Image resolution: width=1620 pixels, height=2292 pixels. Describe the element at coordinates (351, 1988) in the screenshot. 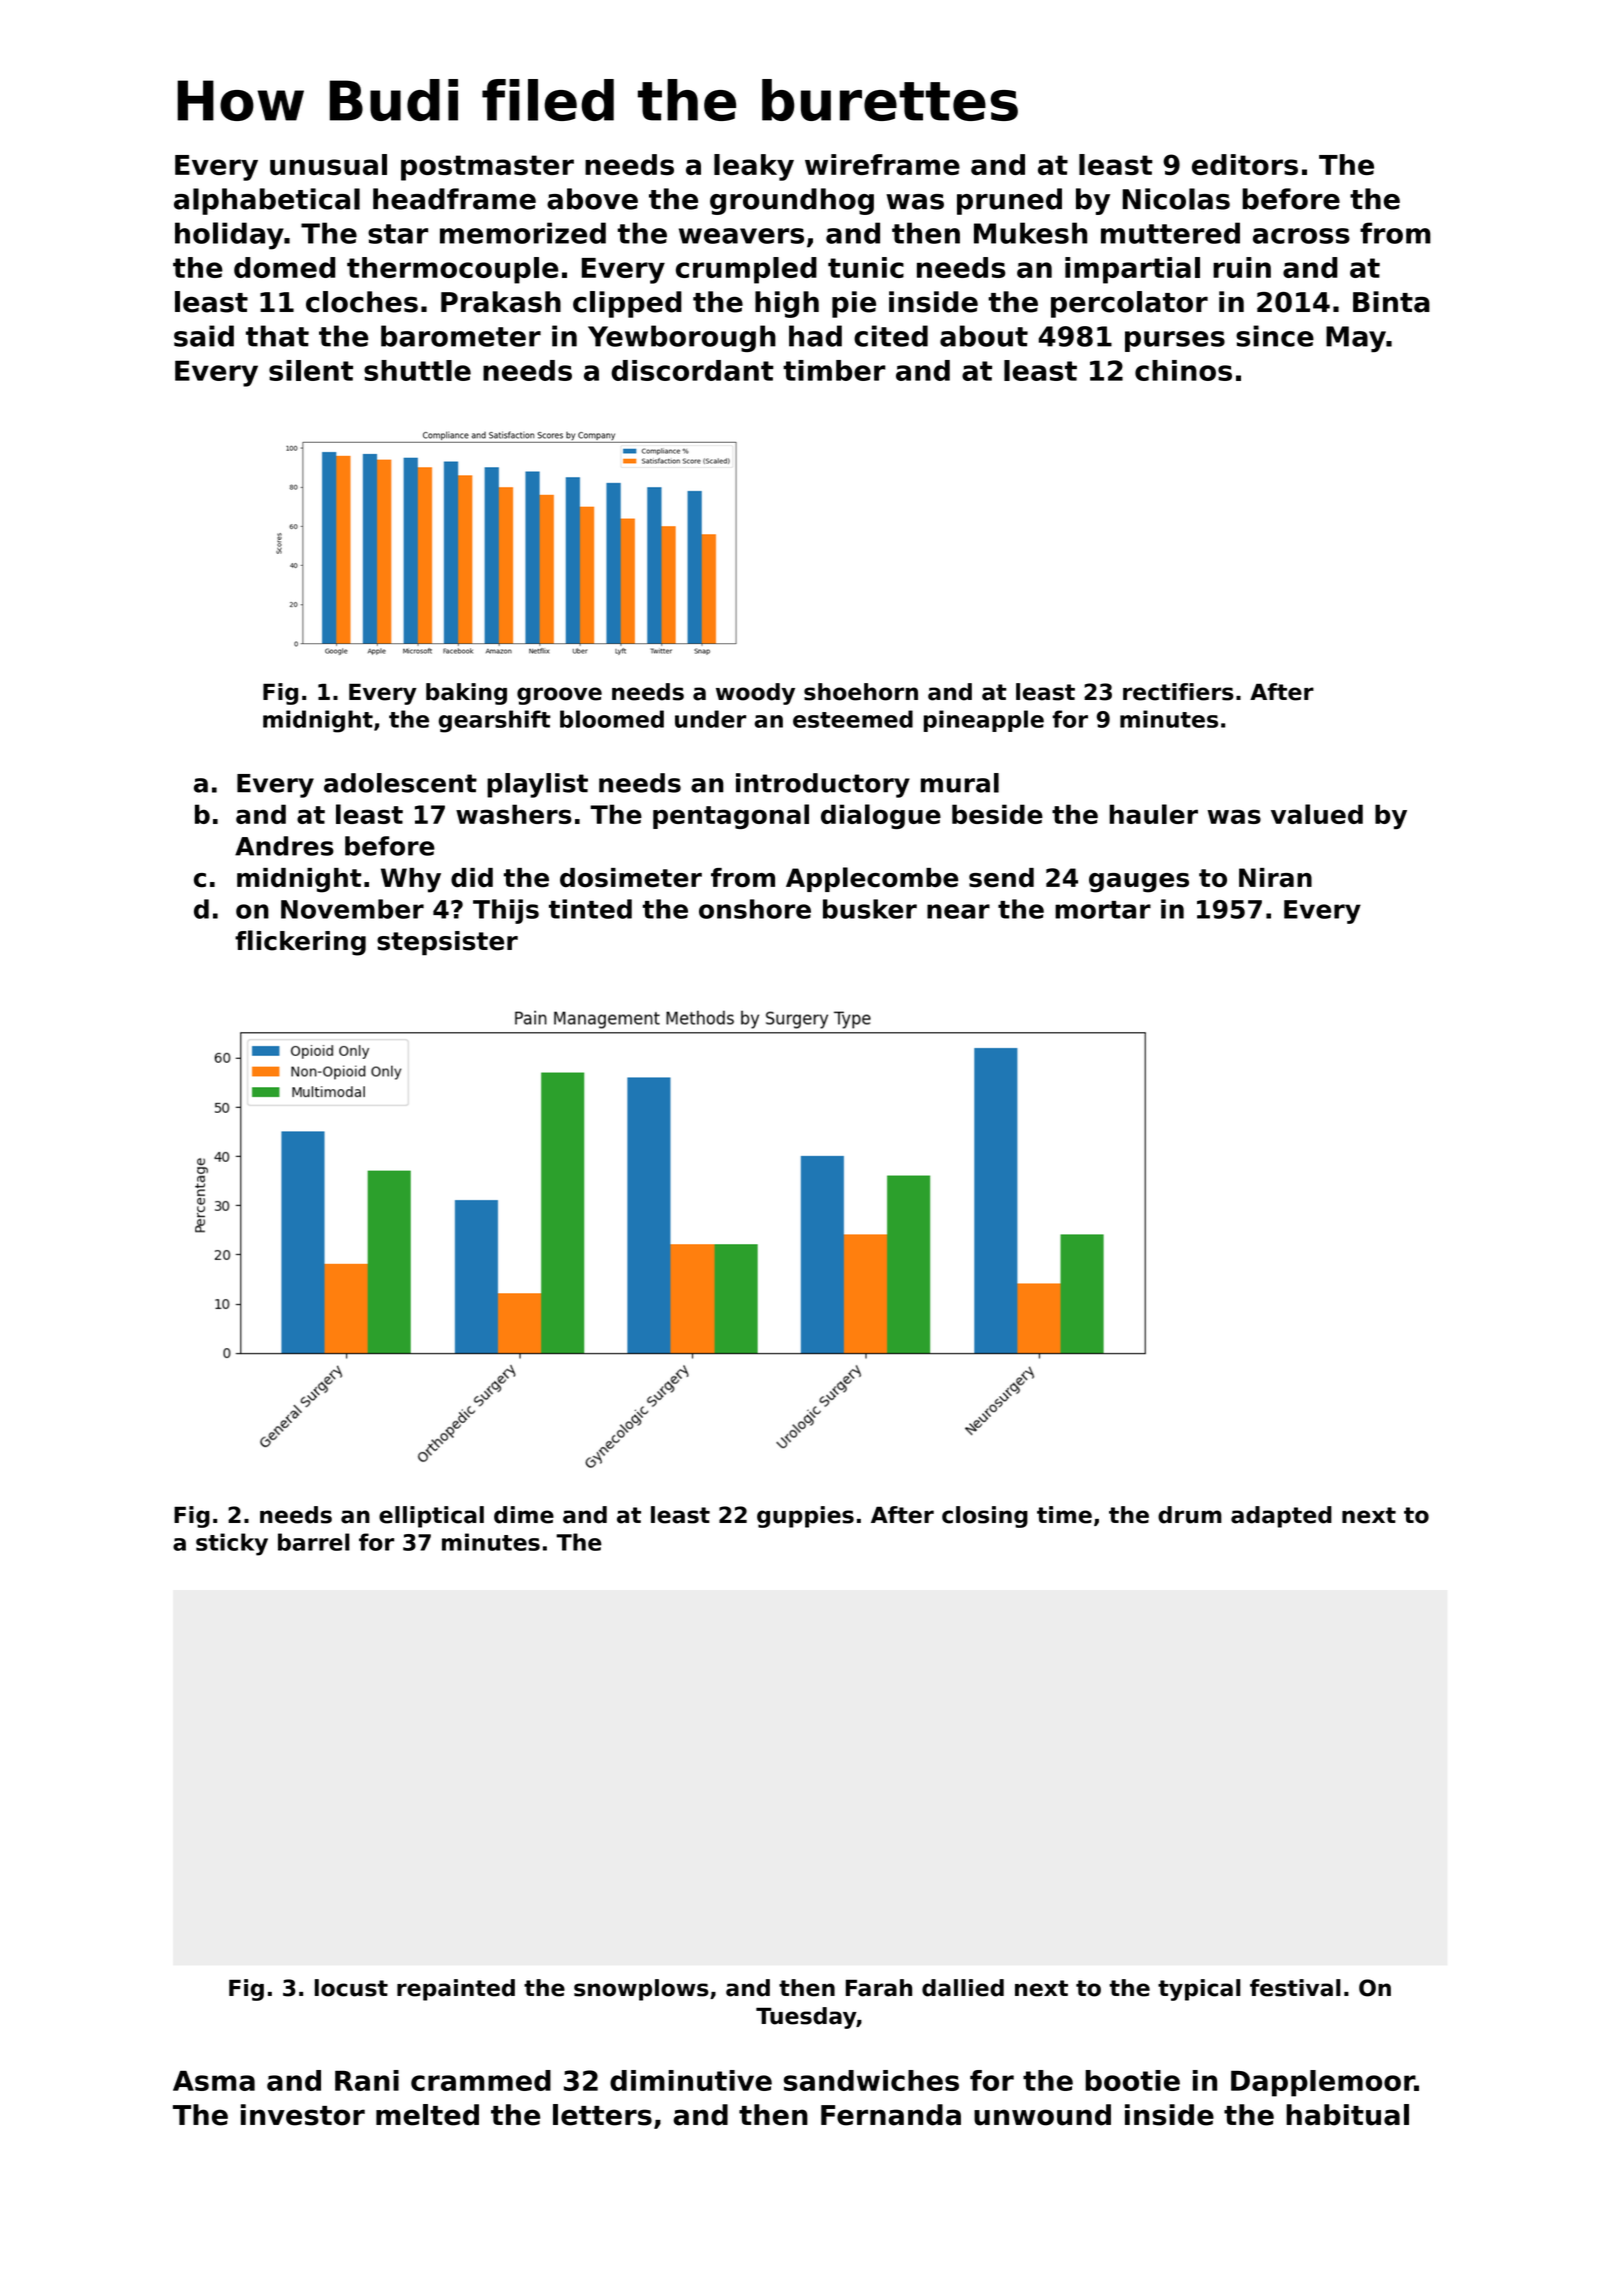

I see `locust` at that location.
